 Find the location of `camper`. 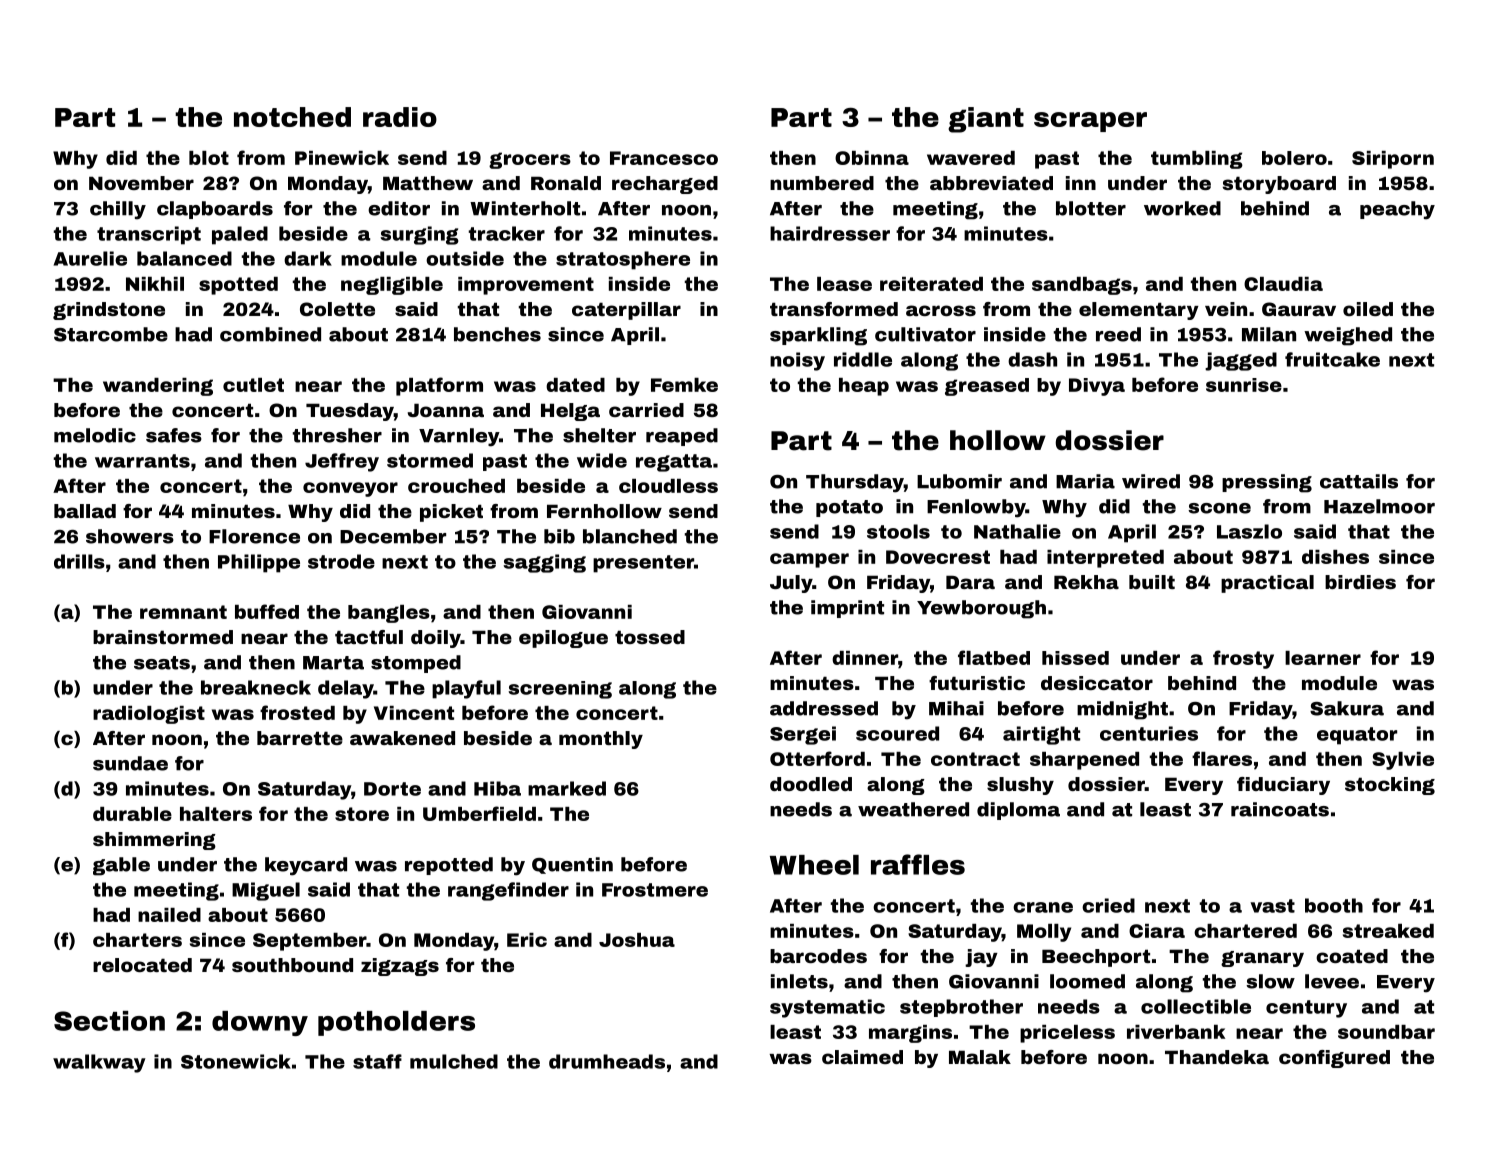

camper is located at coordinates (809, 560).
